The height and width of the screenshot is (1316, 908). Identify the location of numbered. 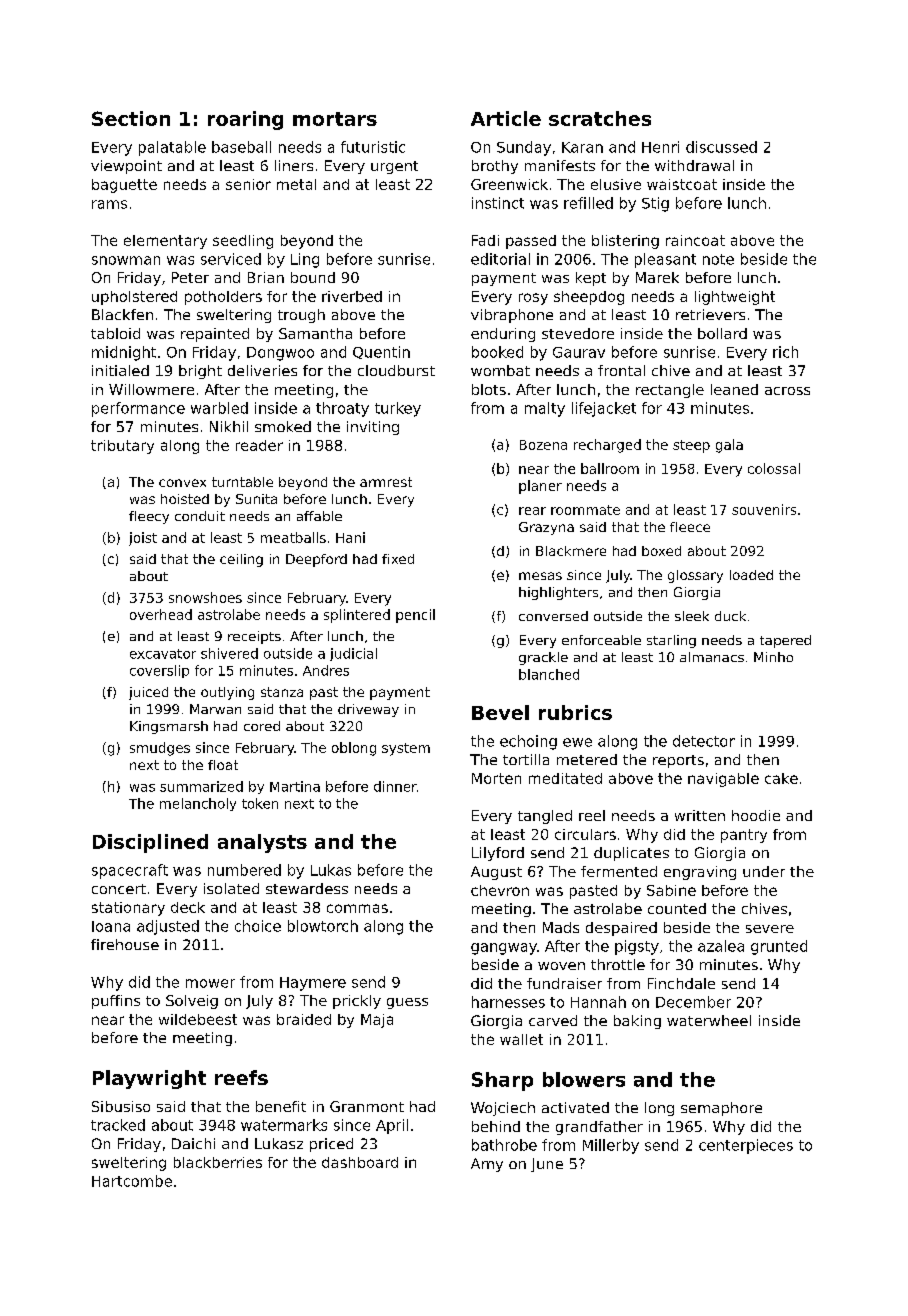
(244, 870).
